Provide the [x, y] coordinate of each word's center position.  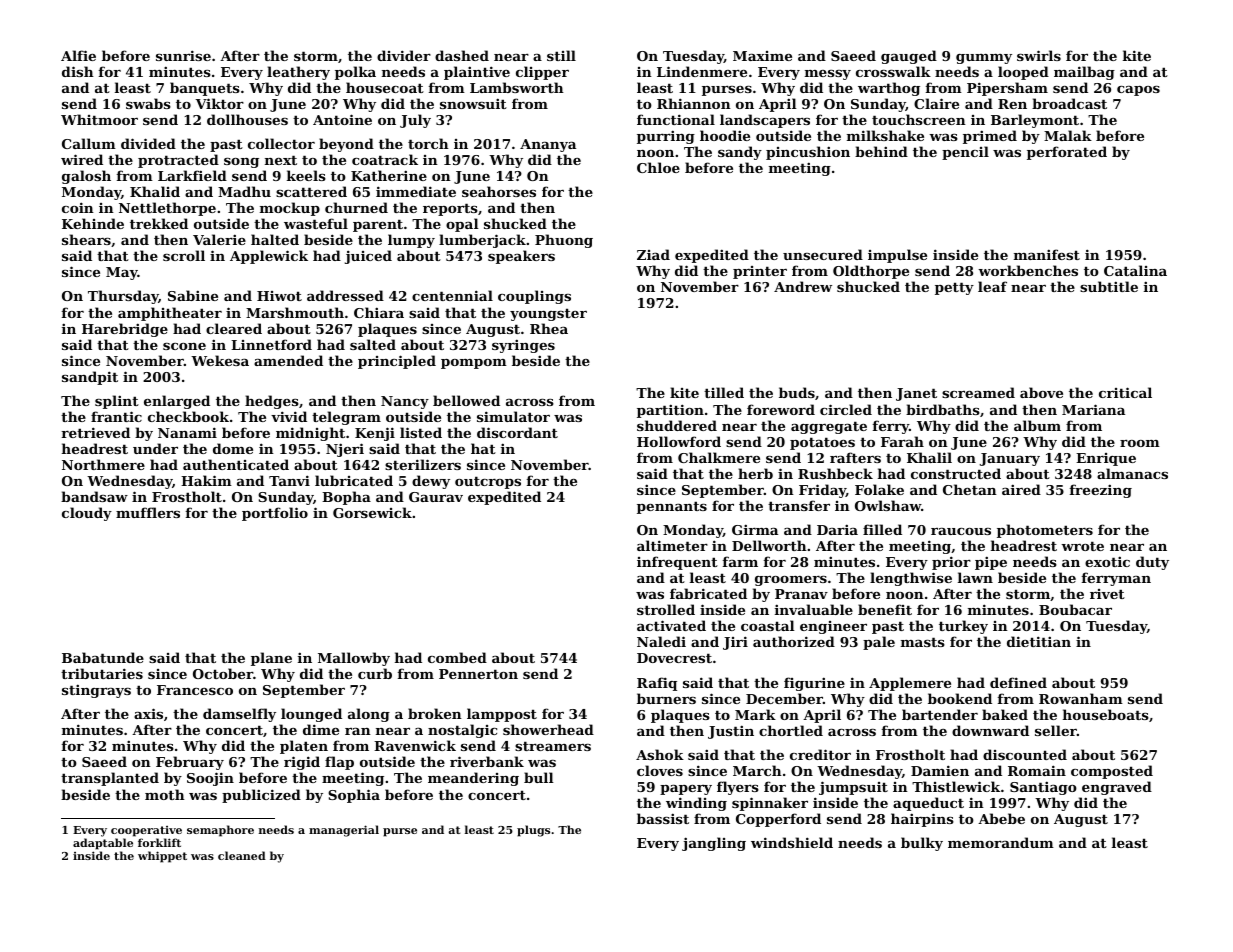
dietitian [1039, 641]
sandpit [90, 378]
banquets [205, 89]
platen [304, 747]
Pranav [801, 594]
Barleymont [1035, 121]
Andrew [803, 286]
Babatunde [103, 657]
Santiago [1043, 788]
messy [828, 75]
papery [686, 790]
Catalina [1135, 270]
